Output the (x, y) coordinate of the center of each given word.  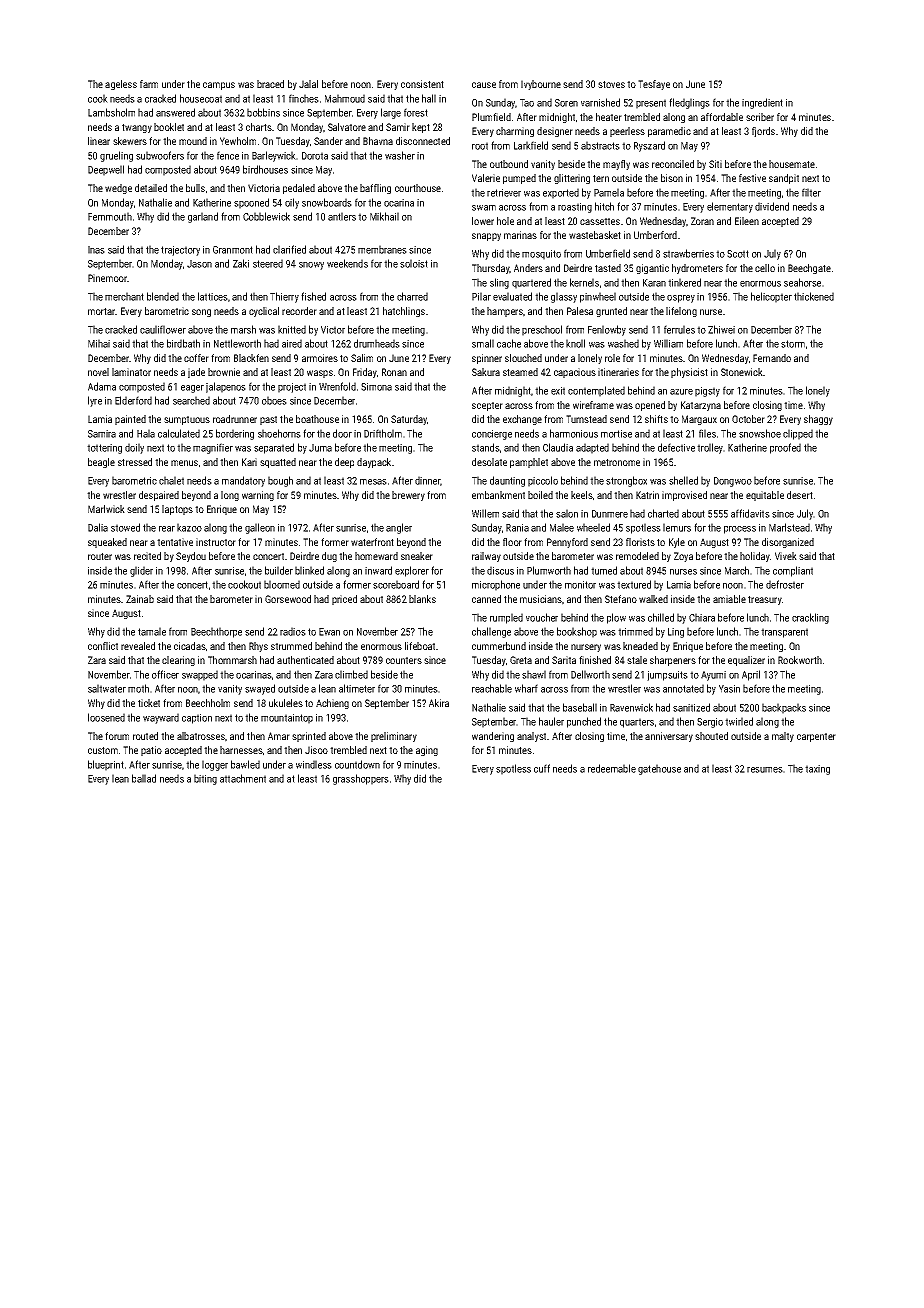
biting (205, 779)
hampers (505, 312)
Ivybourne (541, 85)
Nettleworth (237, 343)
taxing (817, 770)
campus (219, 86)
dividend (772, 206)
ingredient (762, 103)
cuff (542, 768)
